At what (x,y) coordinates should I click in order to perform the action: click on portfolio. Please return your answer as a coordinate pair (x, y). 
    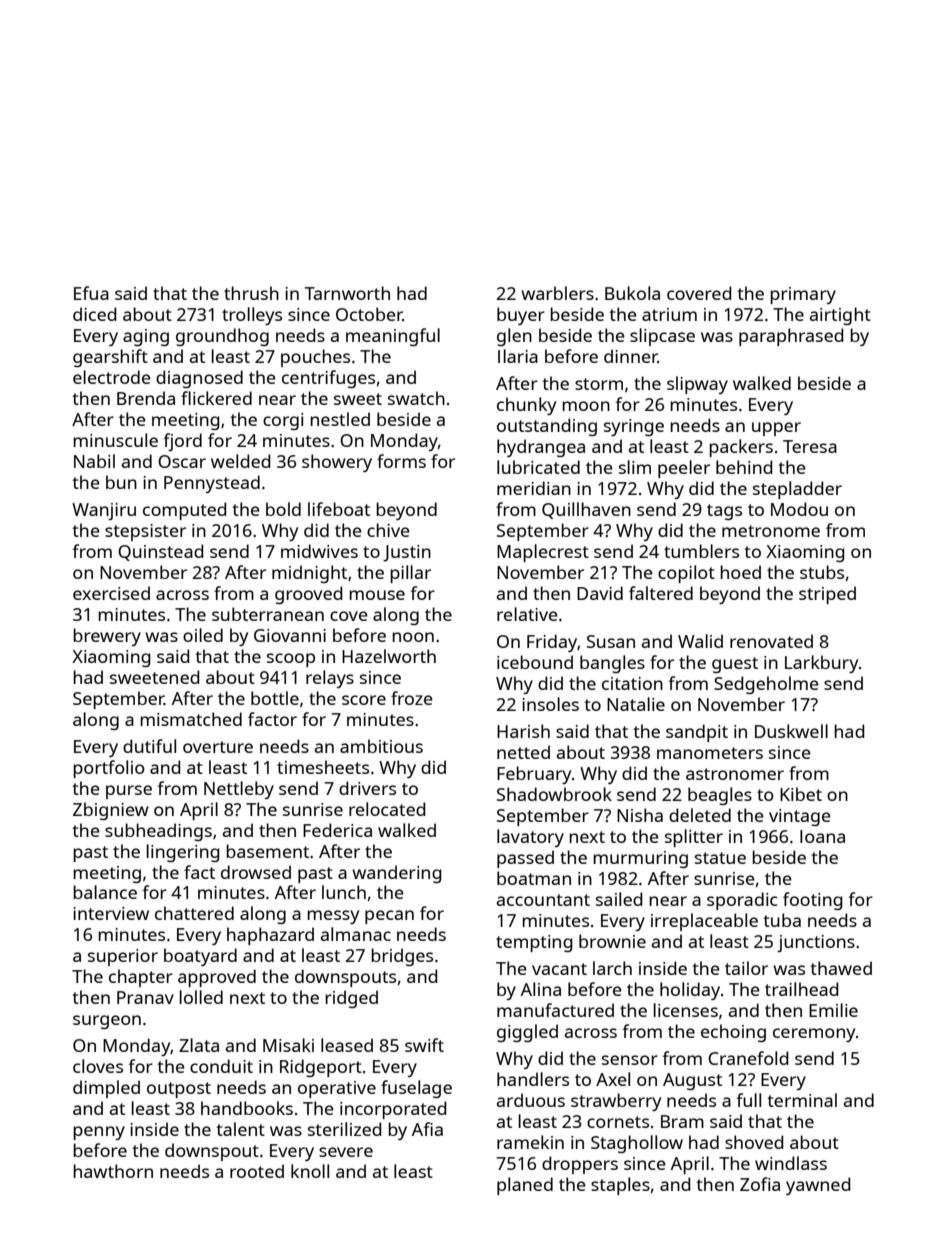
    Looking at the image, I should click on (109, 769).
